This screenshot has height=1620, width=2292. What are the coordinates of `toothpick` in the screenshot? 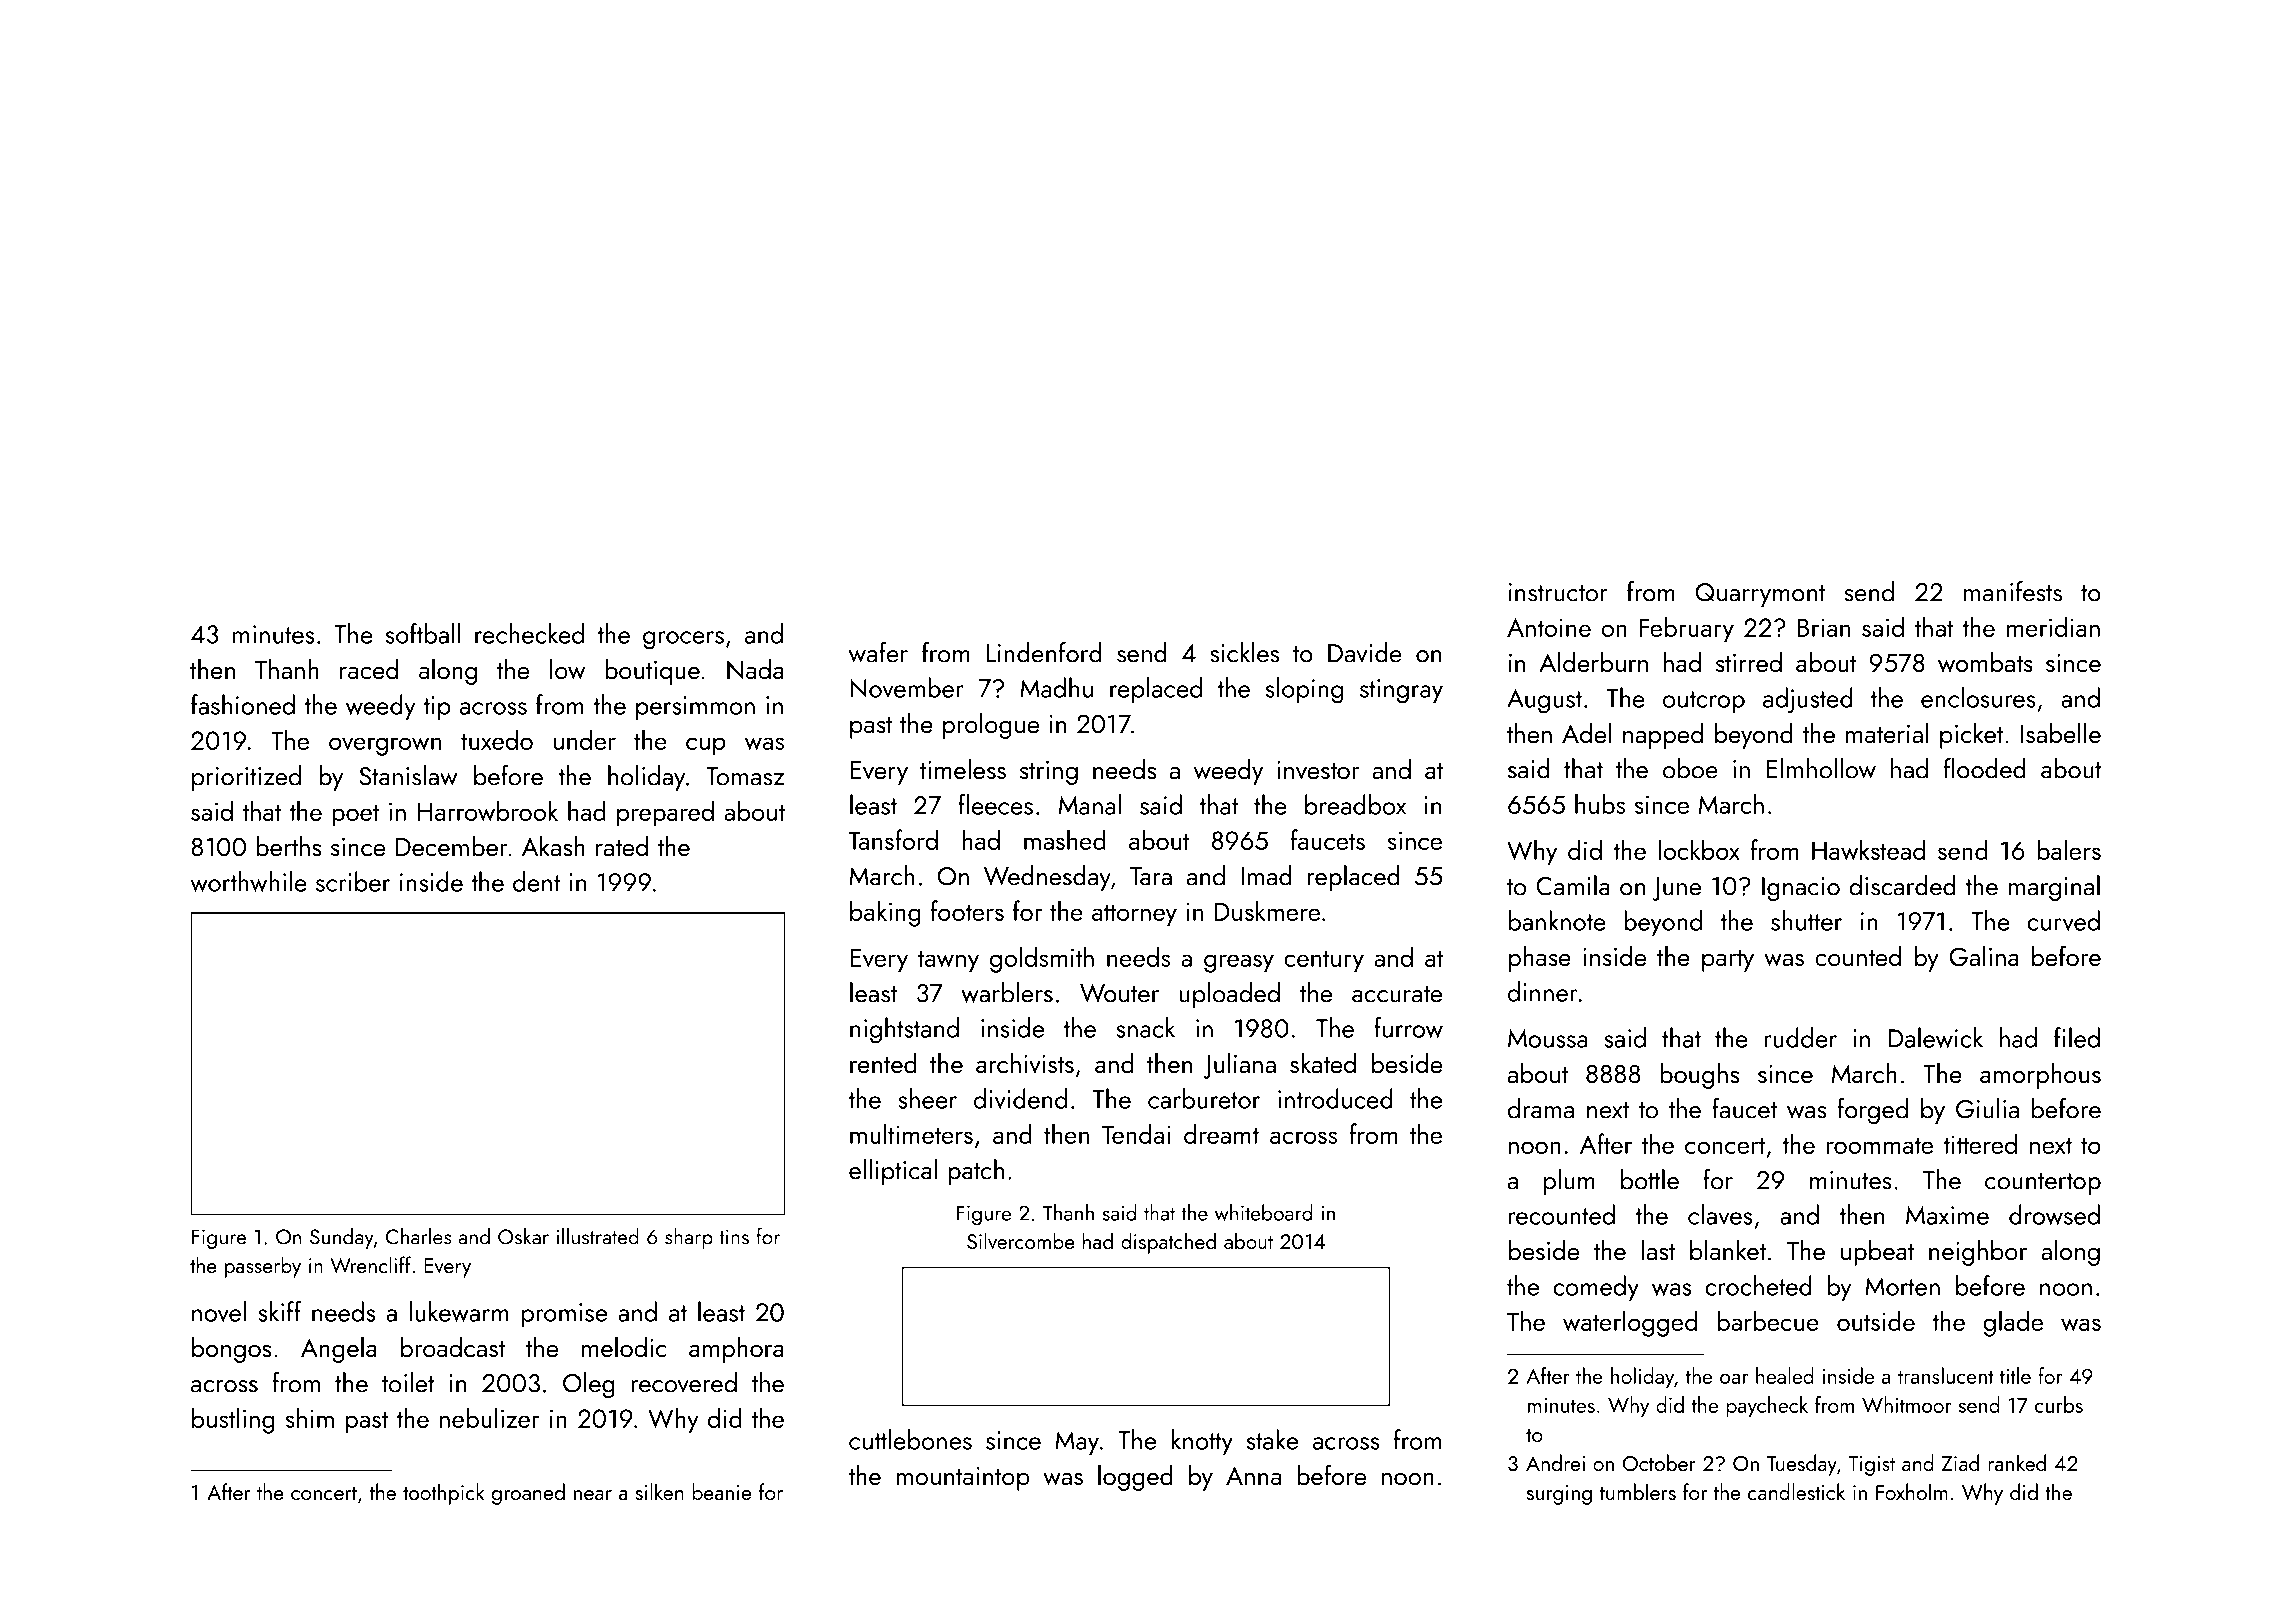 It's located at (443, 1494).
